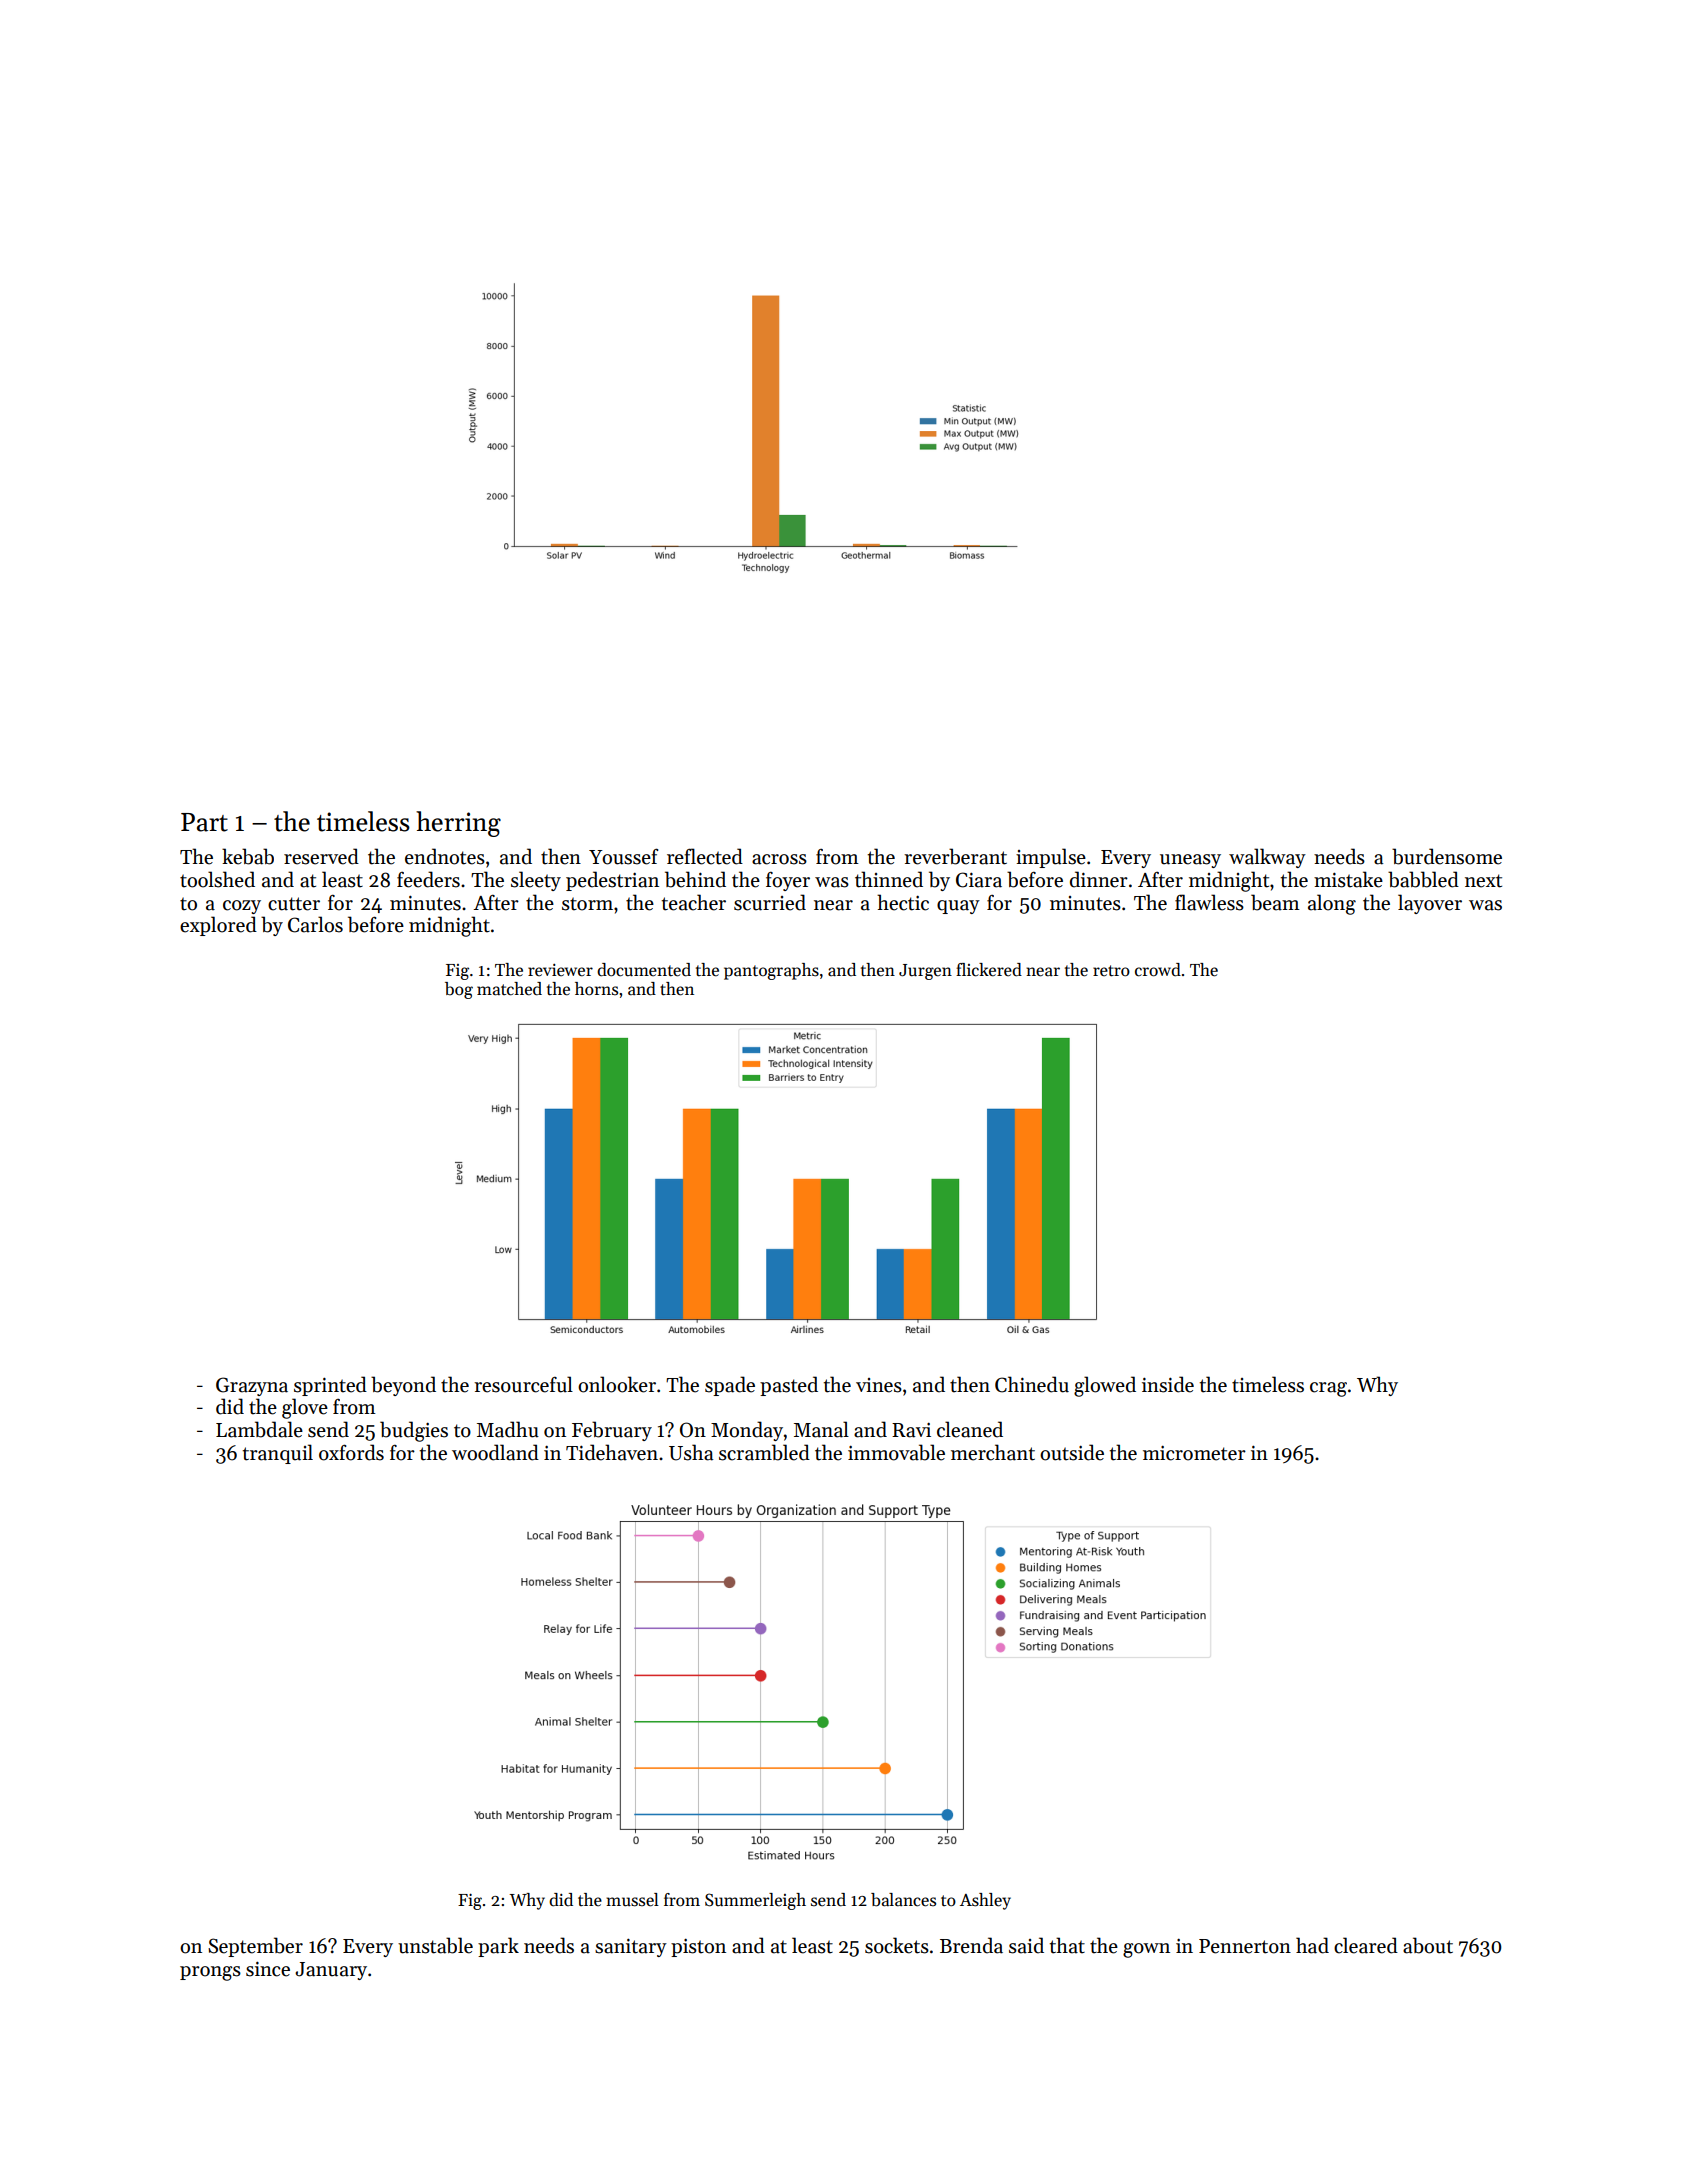 This document has height=2178, width=1683. What do you see at coordinates (259, 1429) in the document?
I see `Lambdale` at bounding box center [259, 1429].
